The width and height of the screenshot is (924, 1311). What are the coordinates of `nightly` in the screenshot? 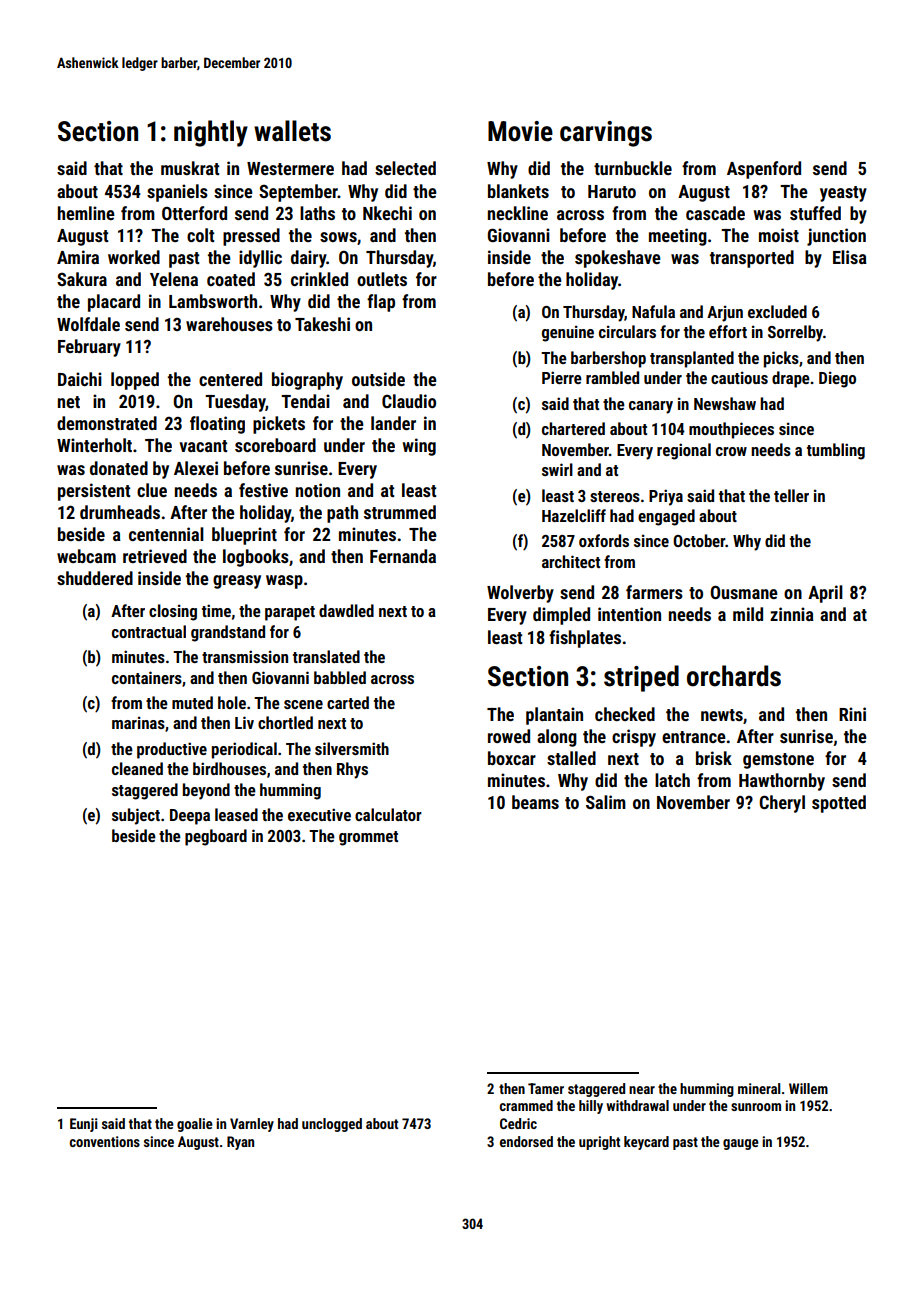 It's located at (211, 133).
